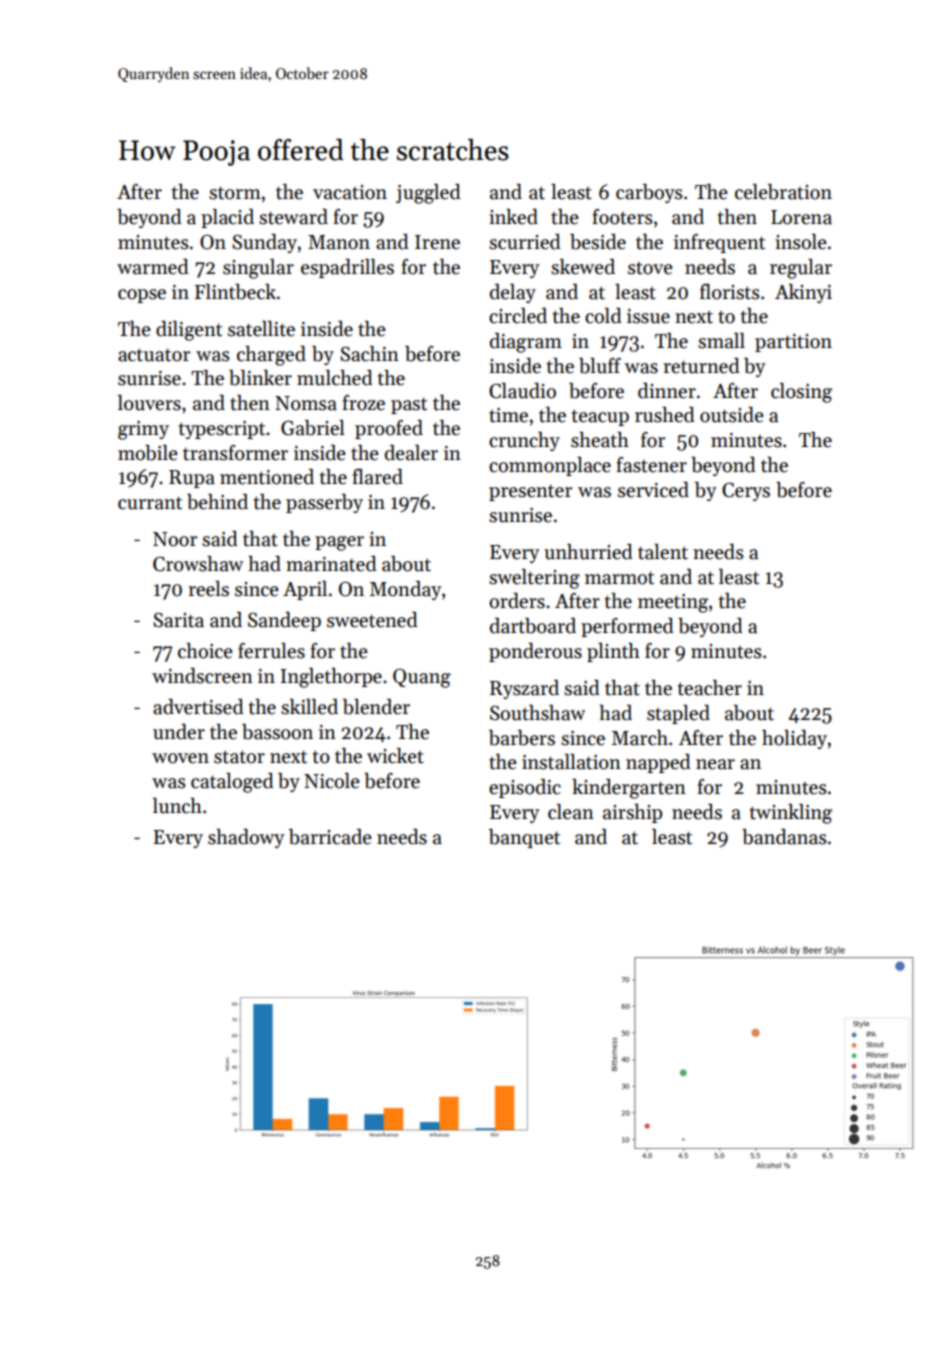  Describe the element at coordinates (746, 491) in the screenshot. I see `Cerys` at that location.
